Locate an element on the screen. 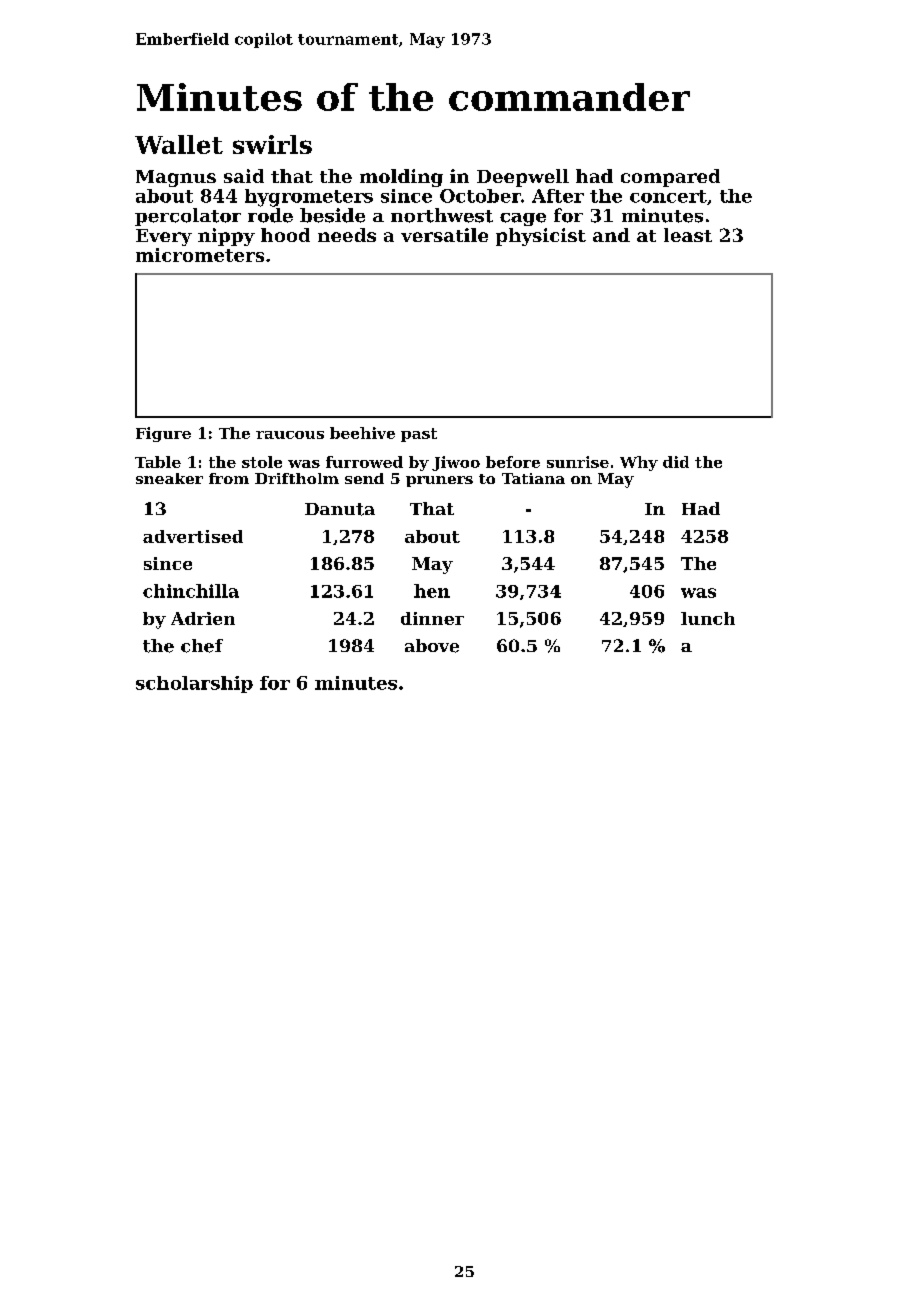 Image resolution: width=908 pixels, height=1316 pixels. percolator is located at coordinates (188, 217).
